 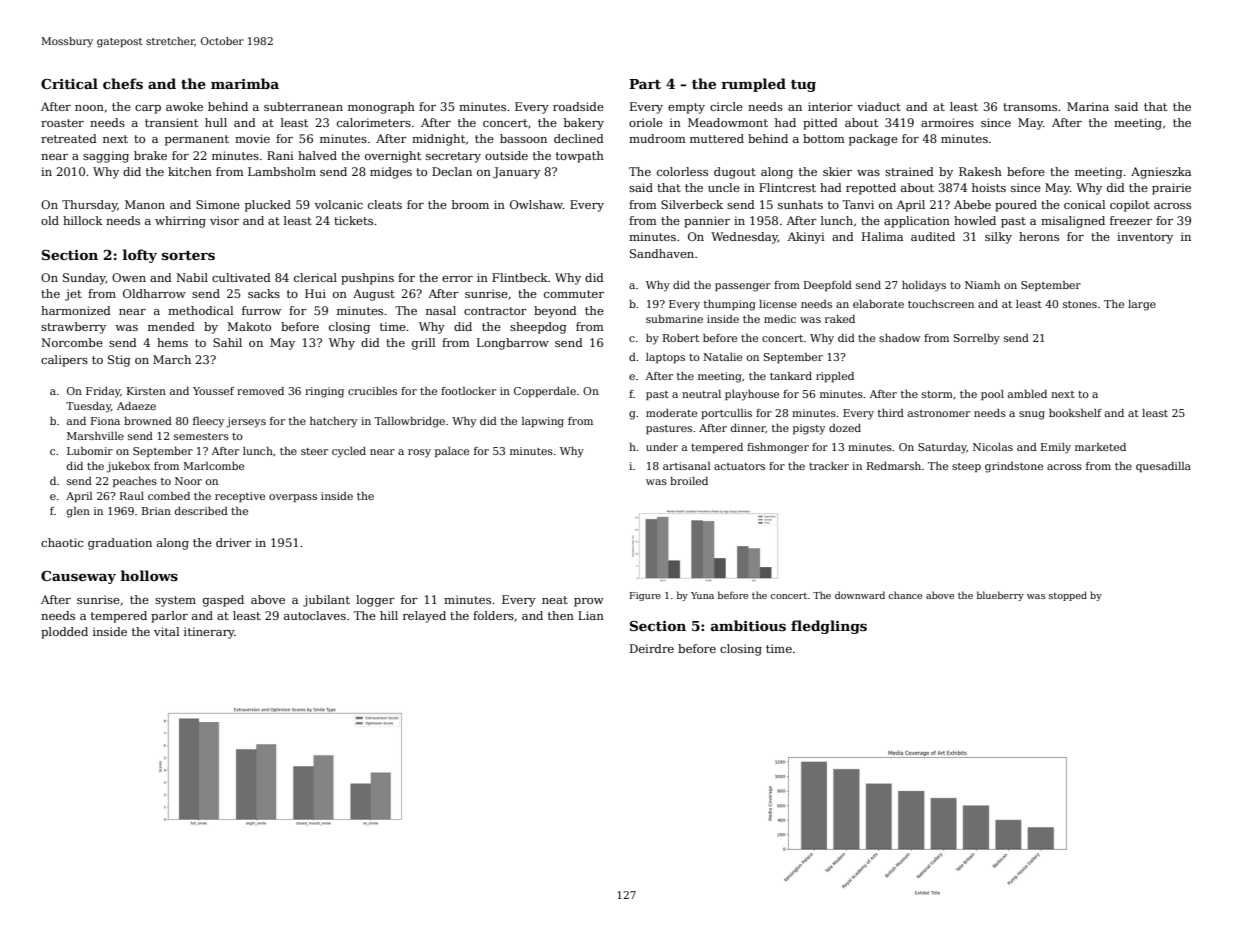 I want to click on Youssef, so click(x=214, y=391).
